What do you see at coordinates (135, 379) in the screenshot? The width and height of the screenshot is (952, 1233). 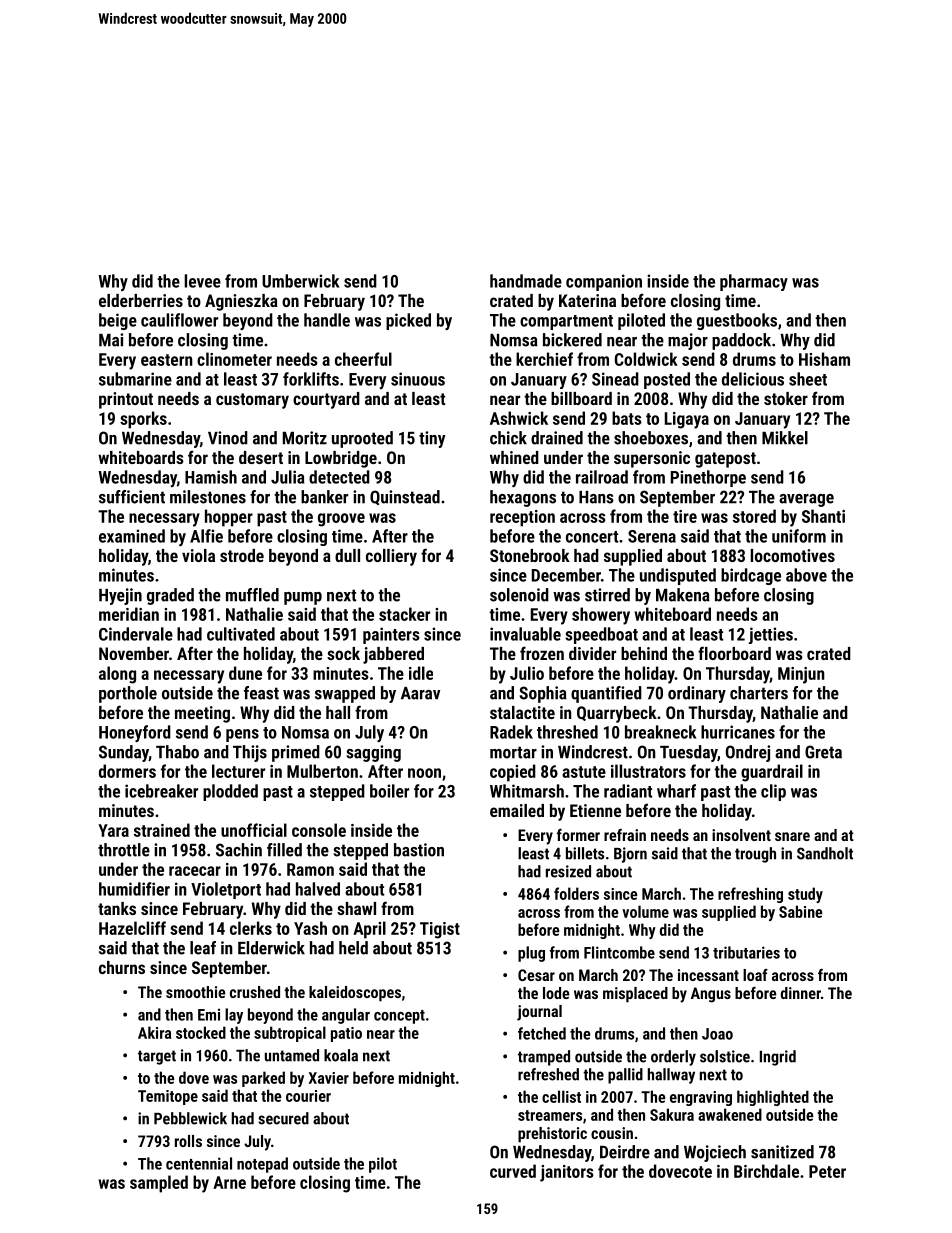 I see `submarine` at bounding box center [135, 379].
